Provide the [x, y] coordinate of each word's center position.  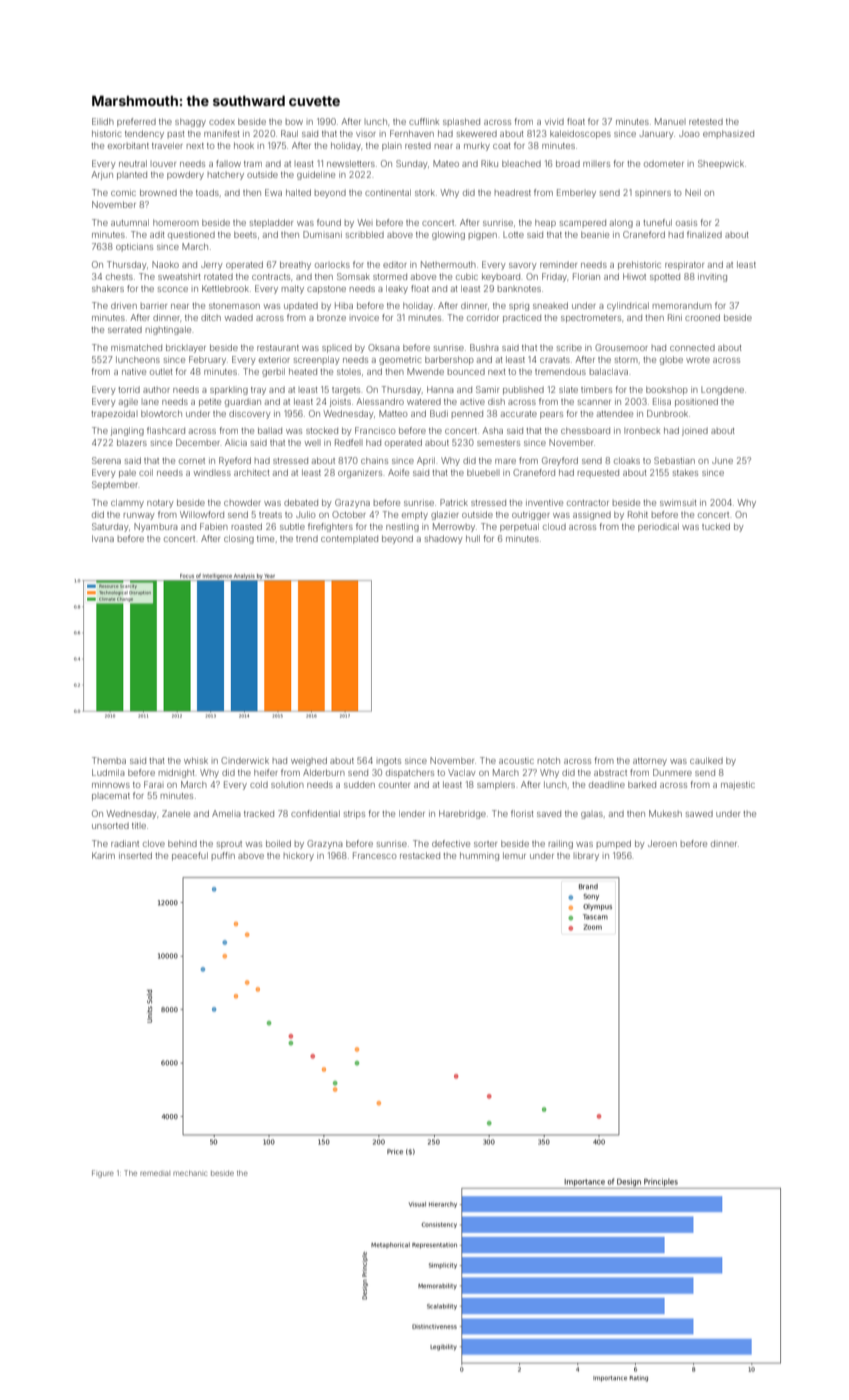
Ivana [103, 538]
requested [598, 473]
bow [294, 122]
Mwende [425, 371]
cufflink [424, 121]
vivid [554, 121]
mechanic [190, 1173]
